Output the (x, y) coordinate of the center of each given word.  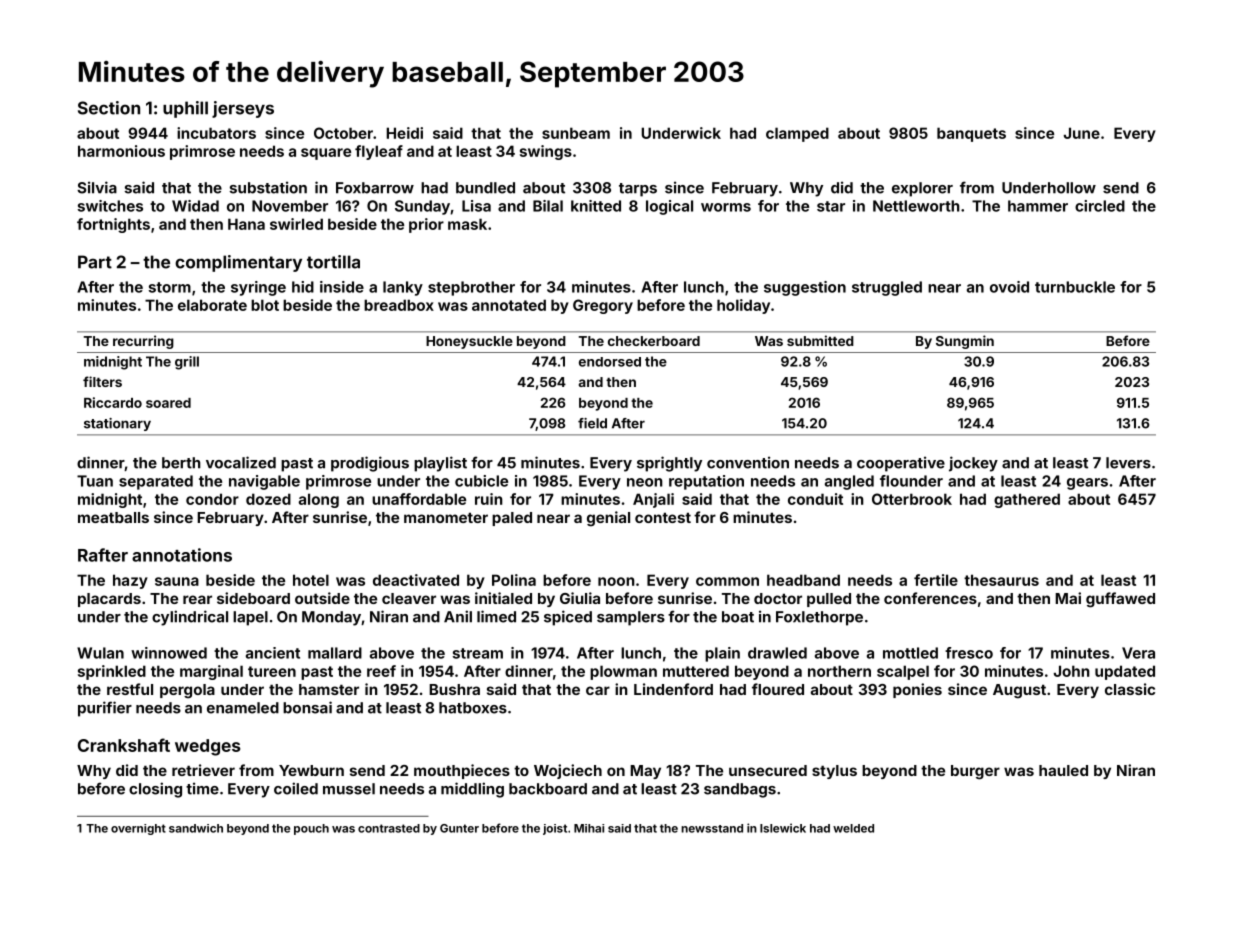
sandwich (196, 828)
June (1082, 133)
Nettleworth (916, 206)
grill (187, 363)
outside (322, 598)
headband (803, 580)
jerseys (243, 109)
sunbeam (576, 133)
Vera (1138, 653)
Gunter (459, 828)
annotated (509, 305)
